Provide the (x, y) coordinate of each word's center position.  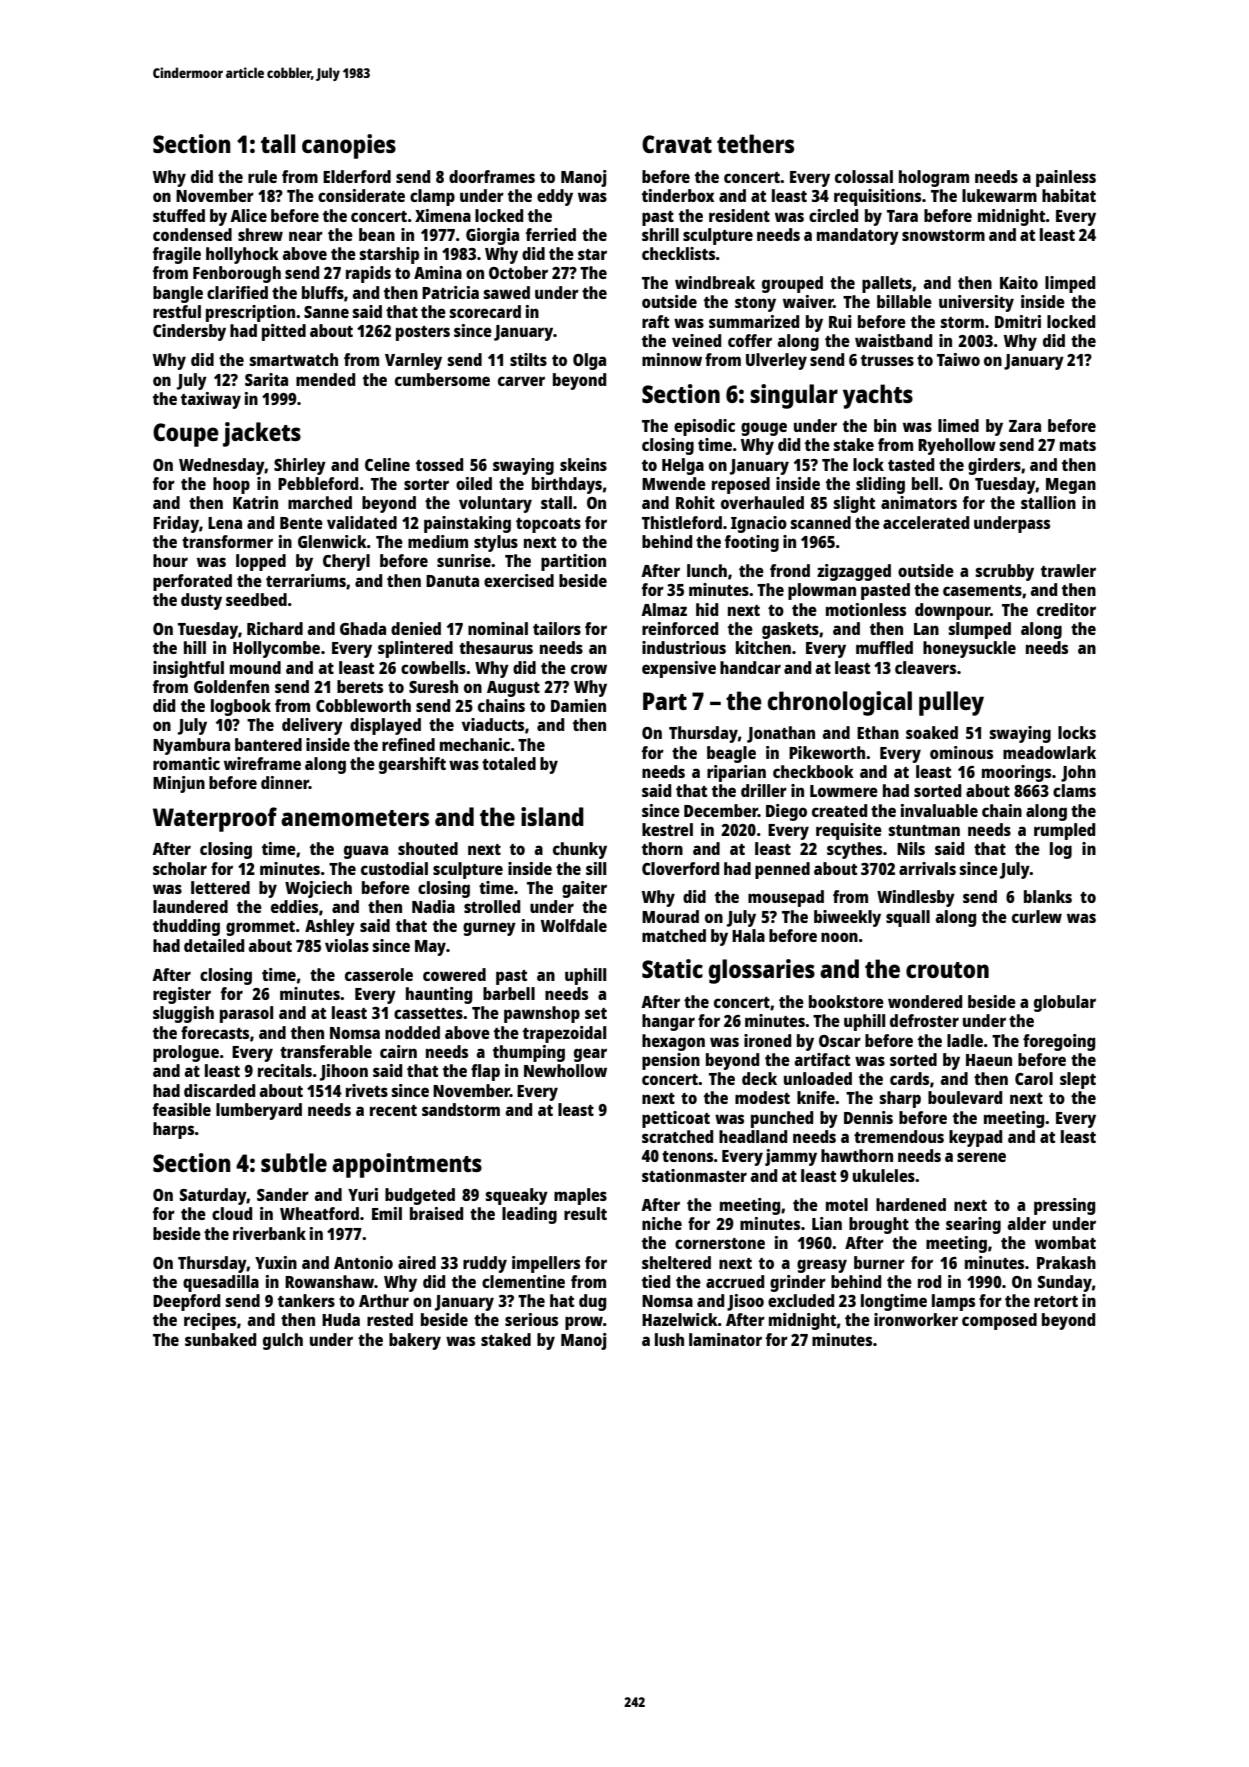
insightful (188, 669)
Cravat (677, 144)
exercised (519, 580)
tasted (911, 464)
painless (1066, 178)
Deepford (186, 1302)
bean (377, 234)
